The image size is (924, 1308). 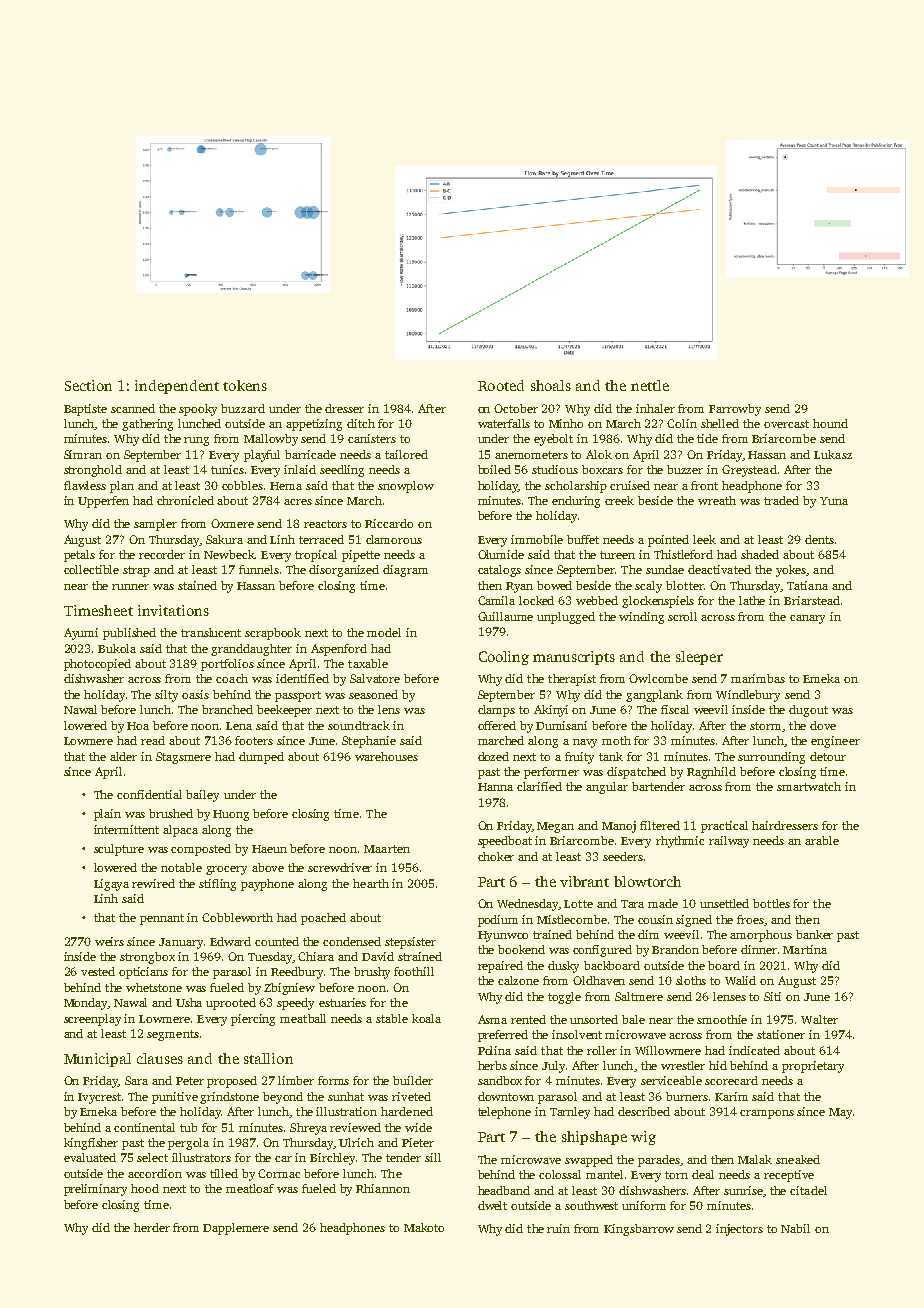 I want to click on collectible, so click(x=91, y=569).
